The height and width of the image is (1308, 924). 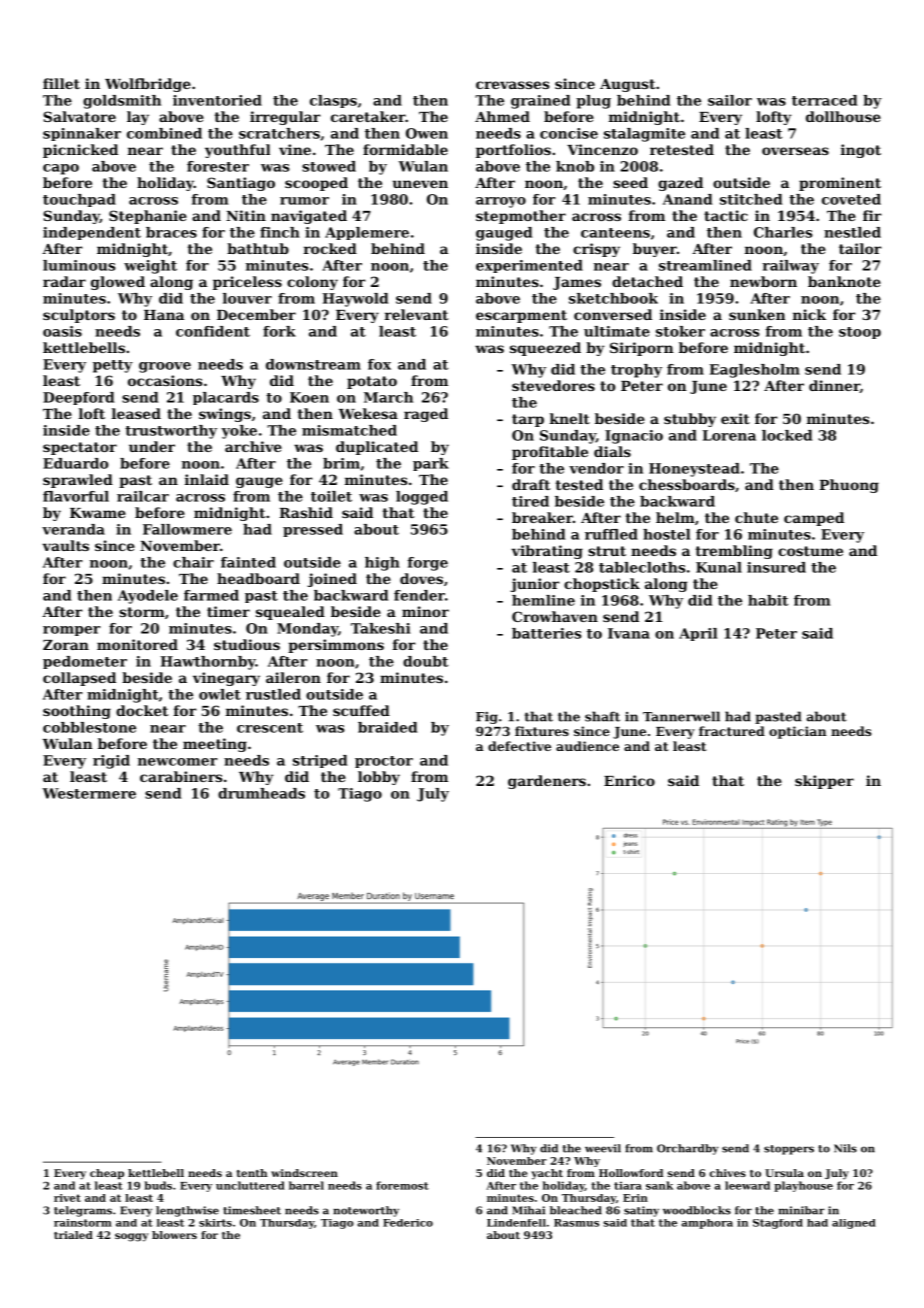 I want to click on tenth, so click(x=252, y=1173).
